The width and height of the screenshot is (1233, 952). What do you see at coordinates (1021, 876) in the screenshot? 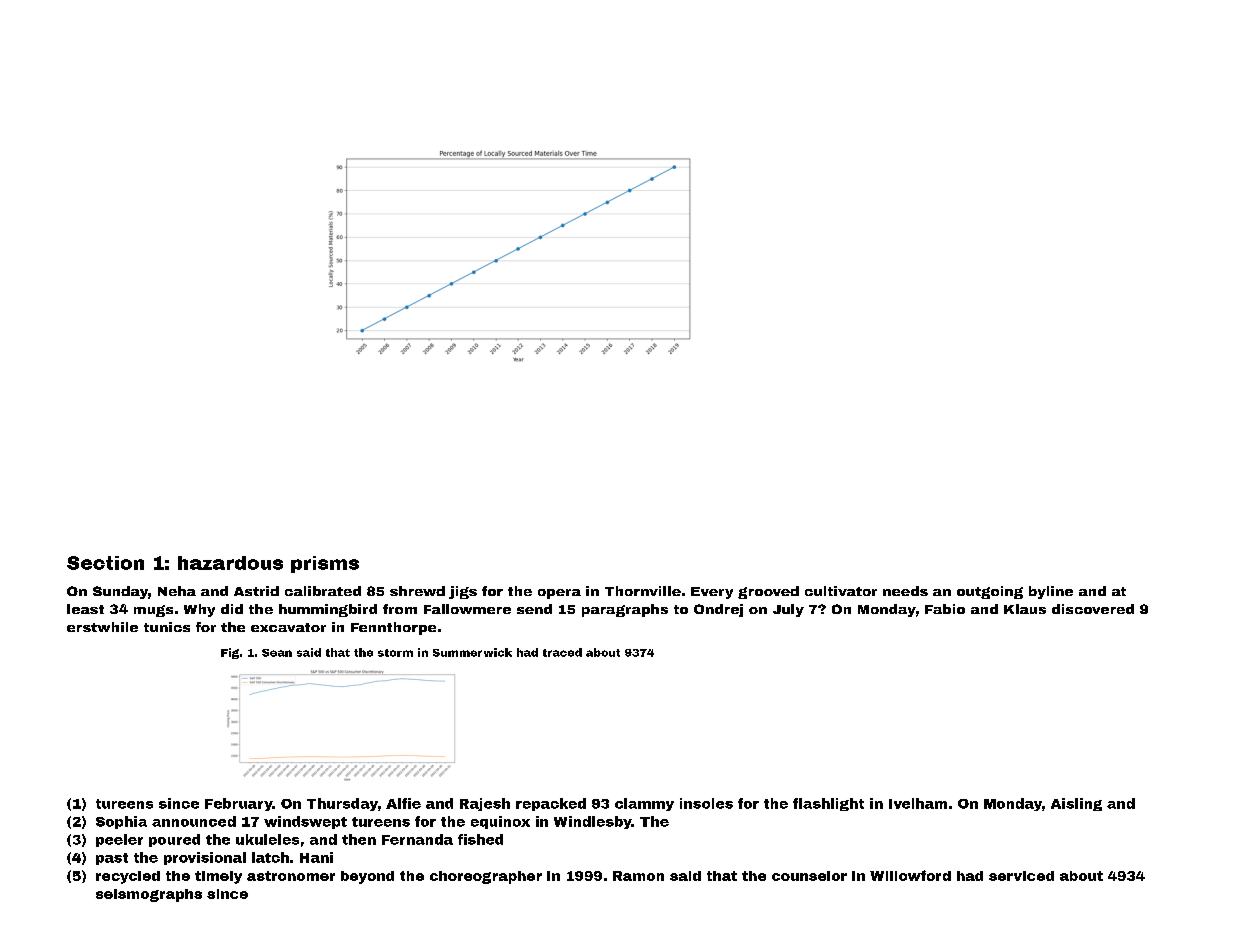
I see `serviced` at bounding box center [1021, 876].
